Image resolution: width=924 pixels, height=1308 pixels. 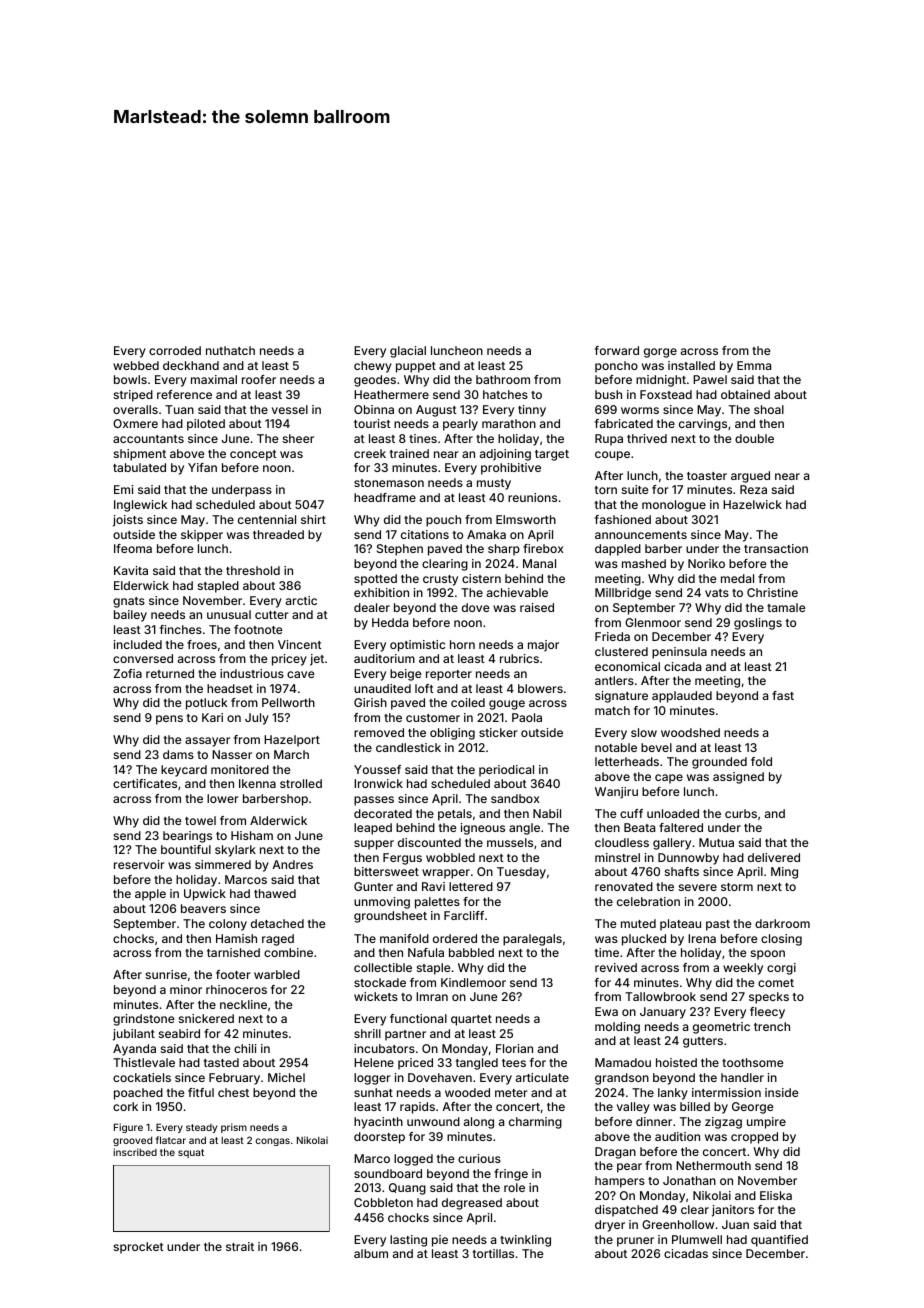 I want to click on corroded, so click(x=175, y=350).
